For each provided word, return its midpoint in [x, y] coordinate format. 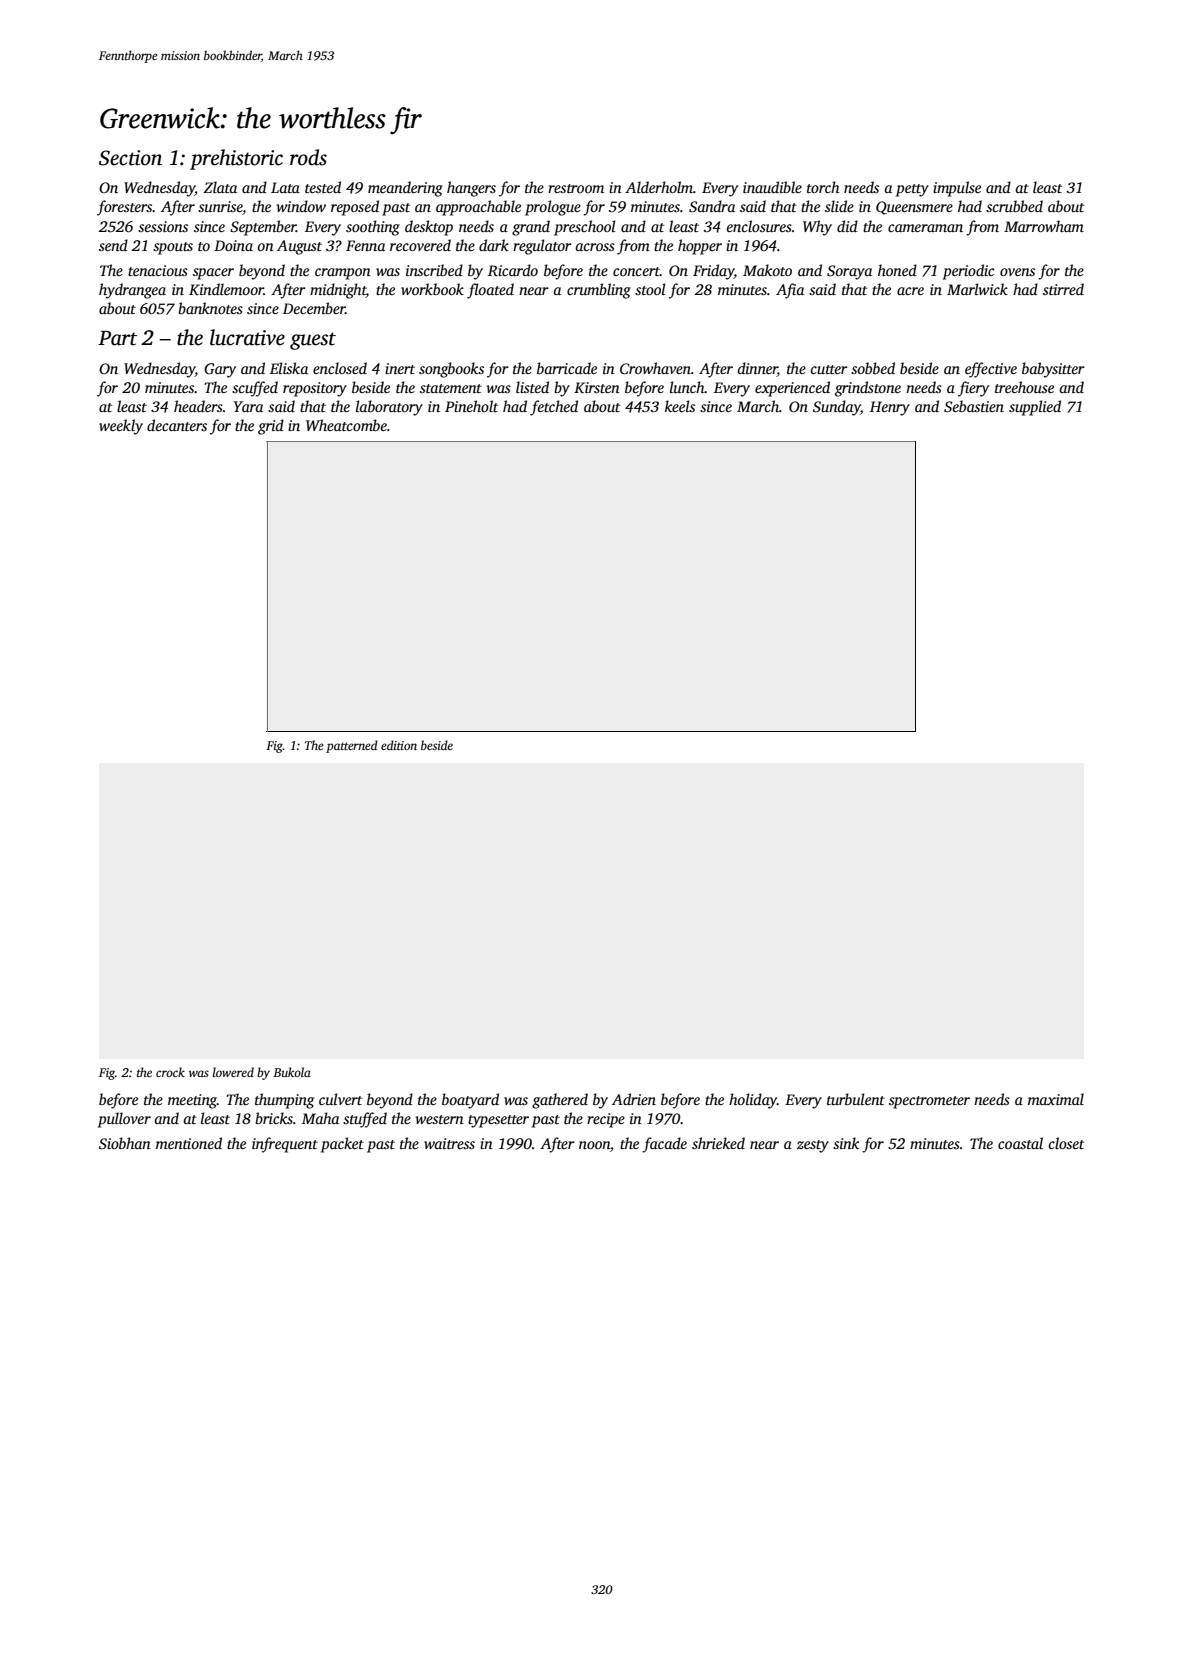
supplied [1035, 408]
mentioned [189, 1143]
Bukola [292, 1072]
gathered [560, 1101]
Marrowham [1044, 226]
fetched [554, 408]
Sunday [837, 408]
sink [846, 1143]
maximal [1056, 1099]
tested [323, 187]
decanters [177, 425]
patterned [352, 746]
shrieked [718, 1143]
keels [680, 406]
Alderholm [659, 187]
